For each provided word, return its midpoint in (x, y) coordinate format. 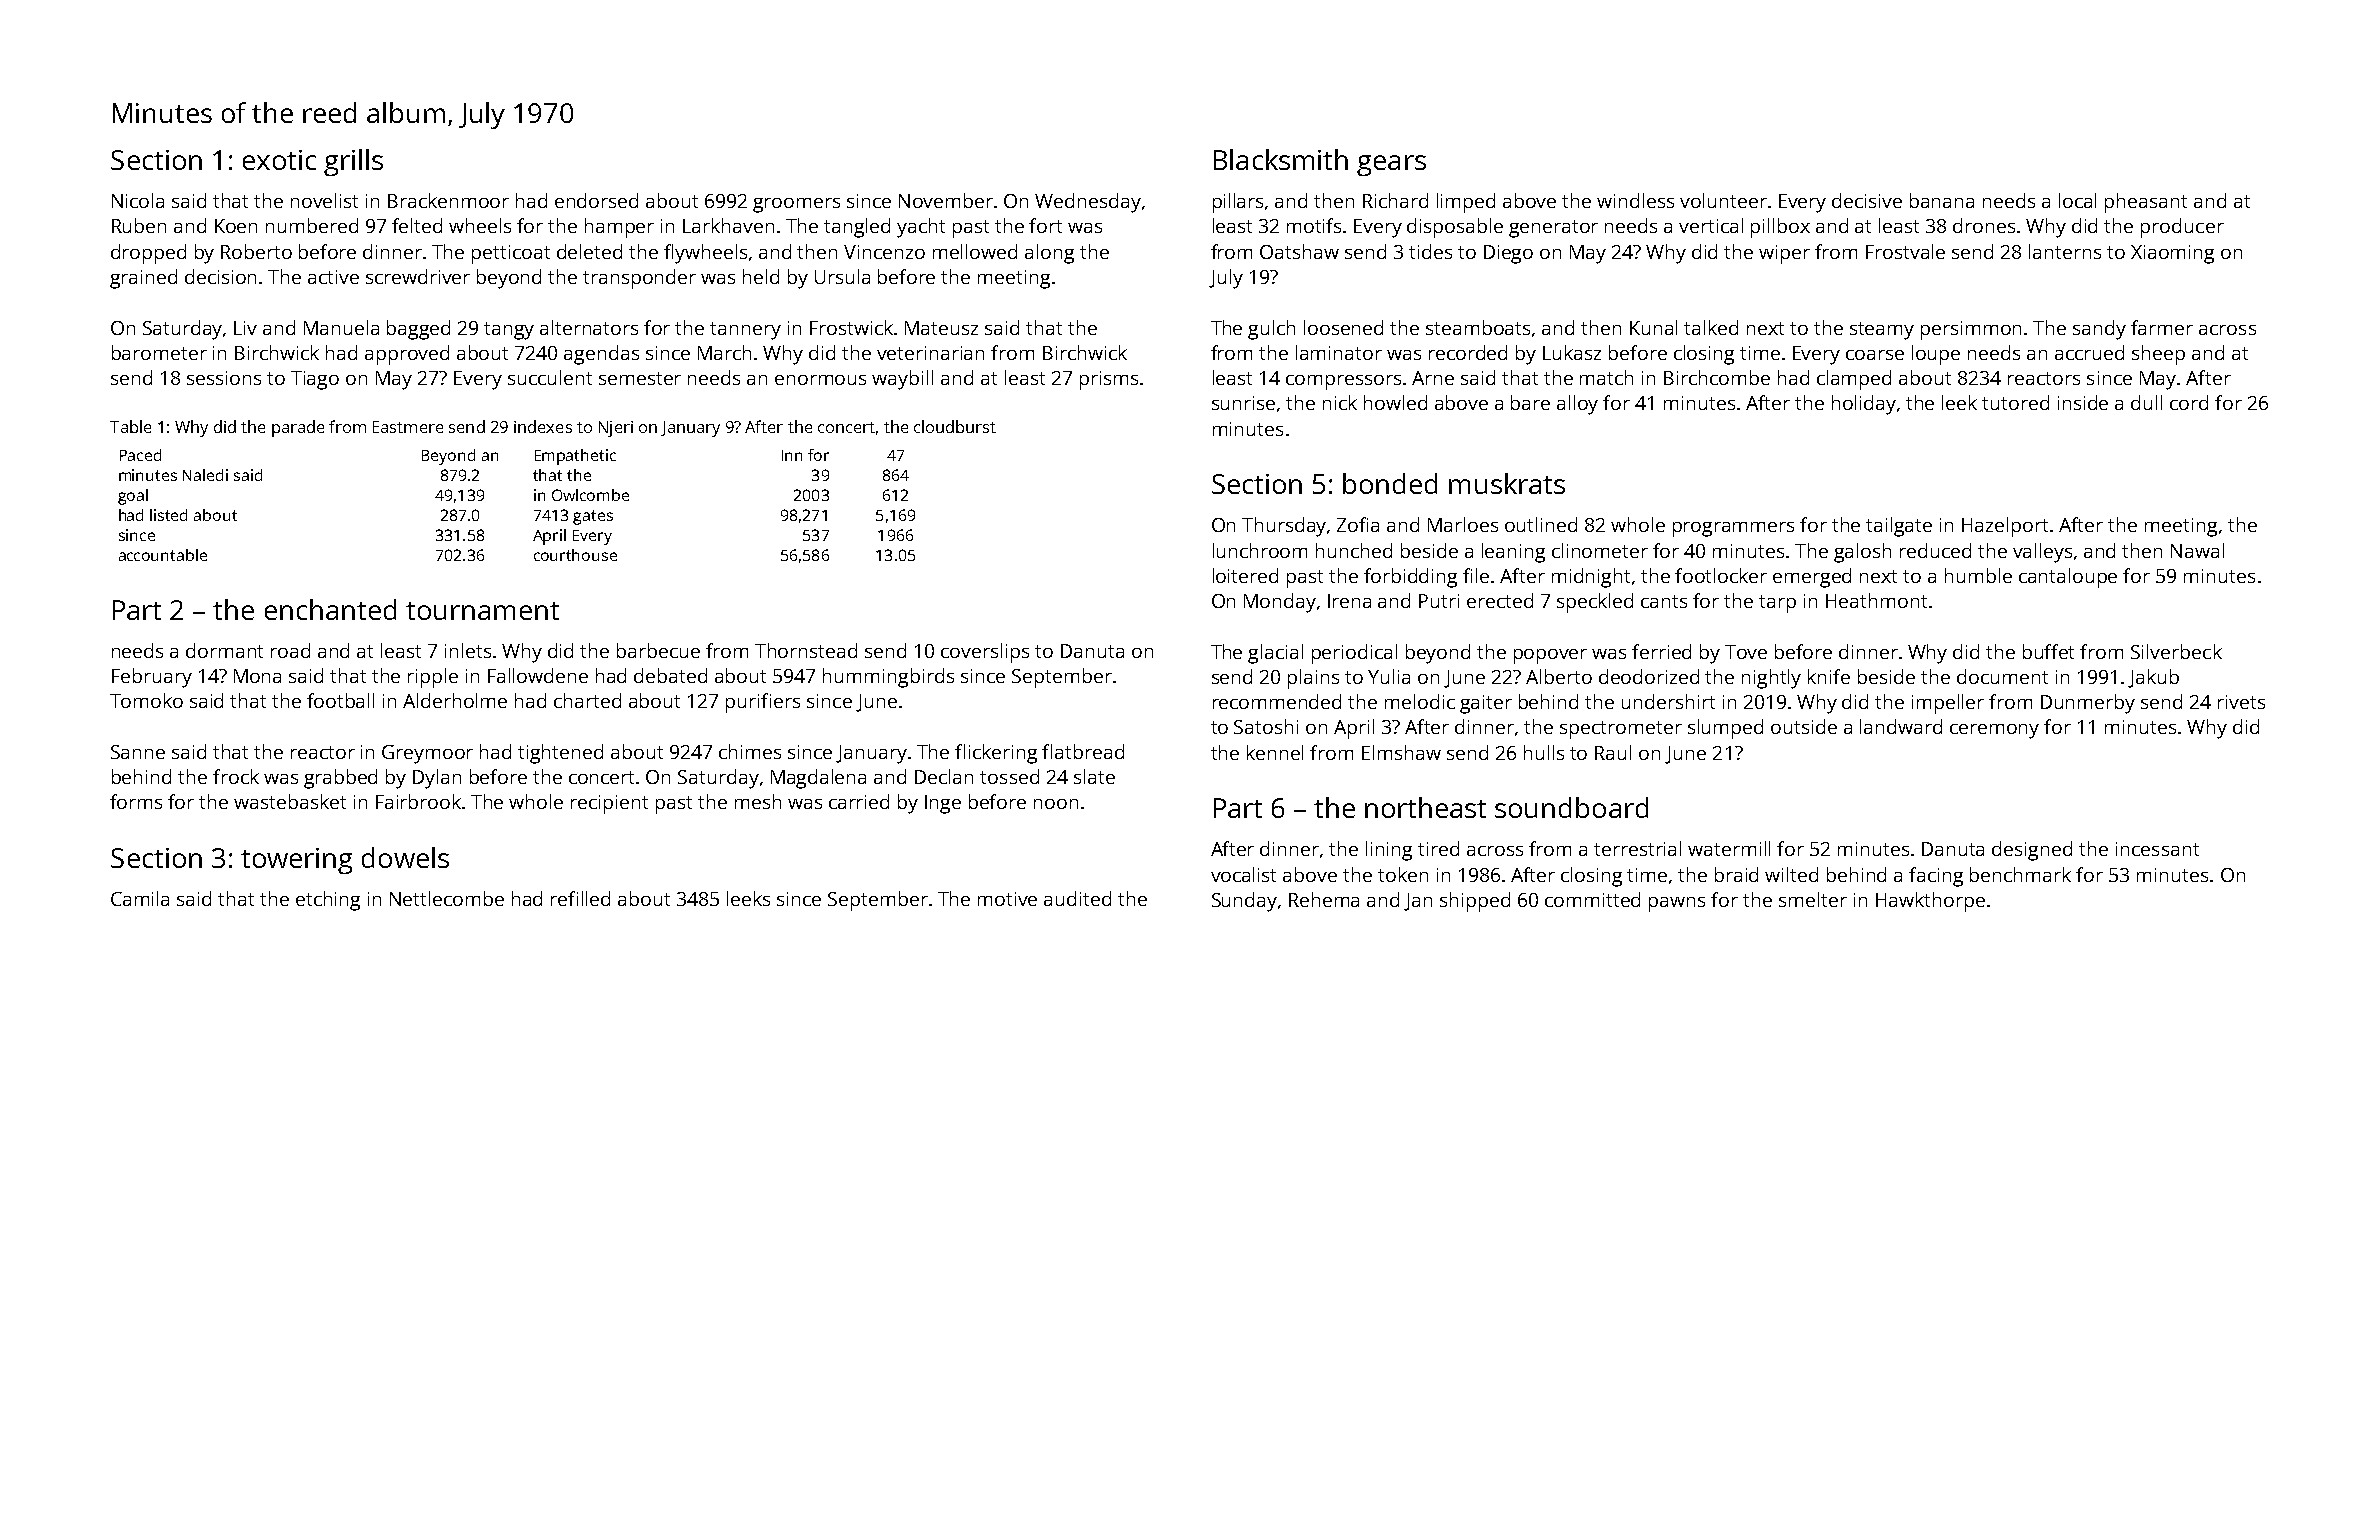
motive (1007, 899)
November (946, 200)
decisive (1867, 200)
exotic (279, 160)
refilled (580, 898)
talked (1711, 327)
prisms (1109, 380)
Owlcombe (590, 495)
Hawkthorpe (1930, 902)
